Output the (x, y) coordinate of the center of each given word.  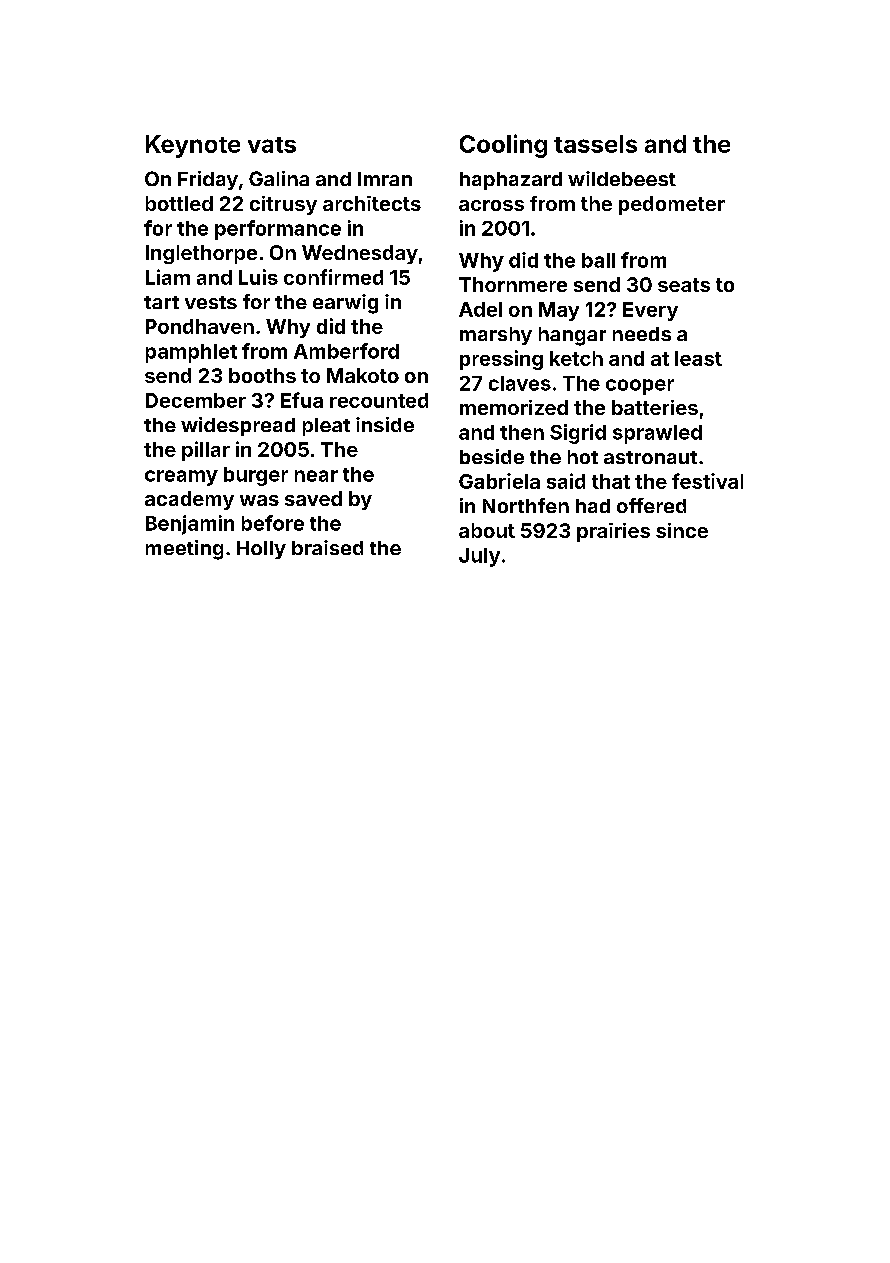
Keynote (193, 146)
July (479, 557)
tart (161, 302)
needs (642, 334)
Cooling (503, 146)
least (698, 358)
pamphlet (191, 353)
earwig (345, 304)
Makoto (363, 375)
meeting (184, 550)
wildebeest (622, 178)
